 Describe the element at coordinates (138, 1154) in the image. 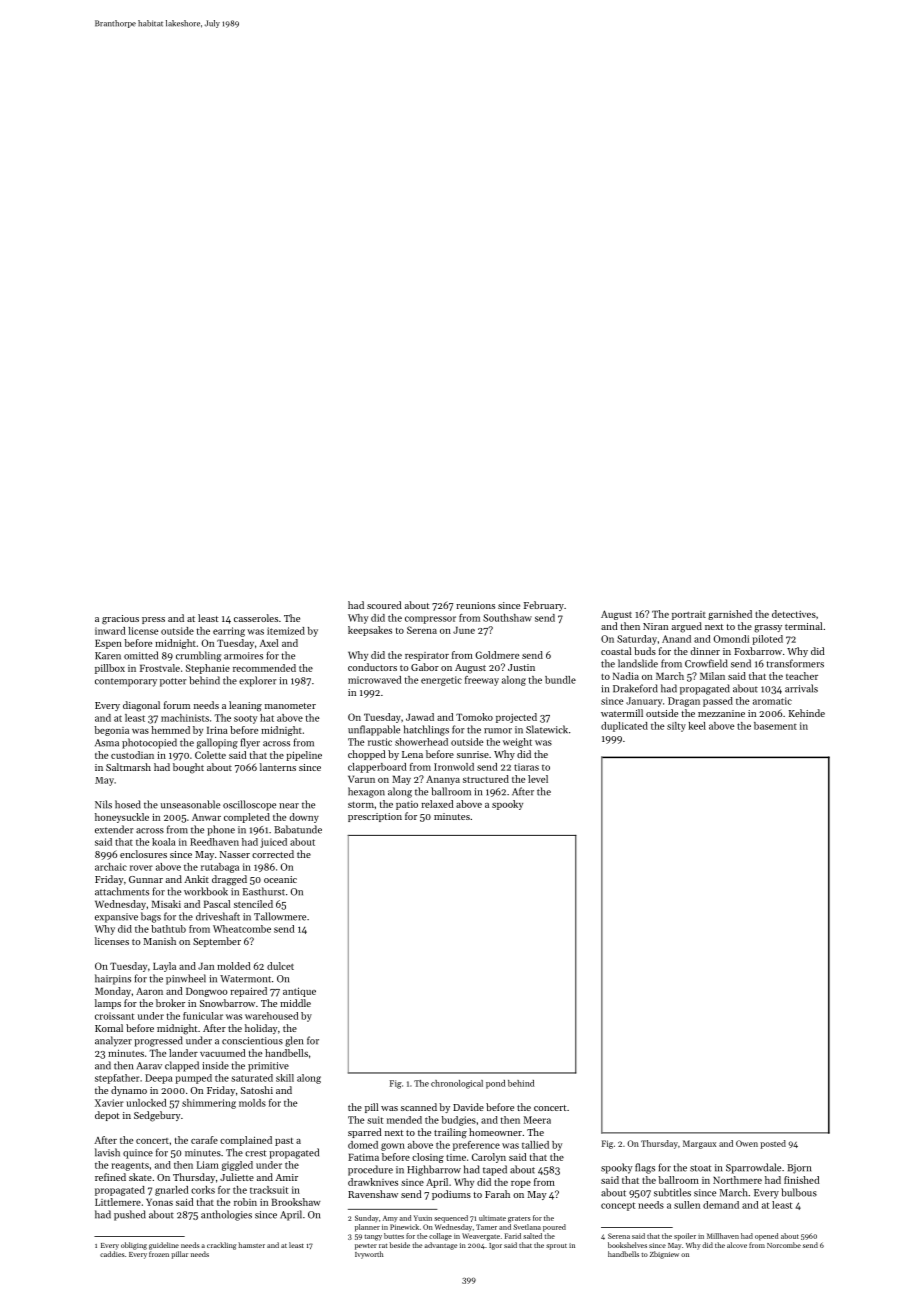

I see `quince` at that location.
